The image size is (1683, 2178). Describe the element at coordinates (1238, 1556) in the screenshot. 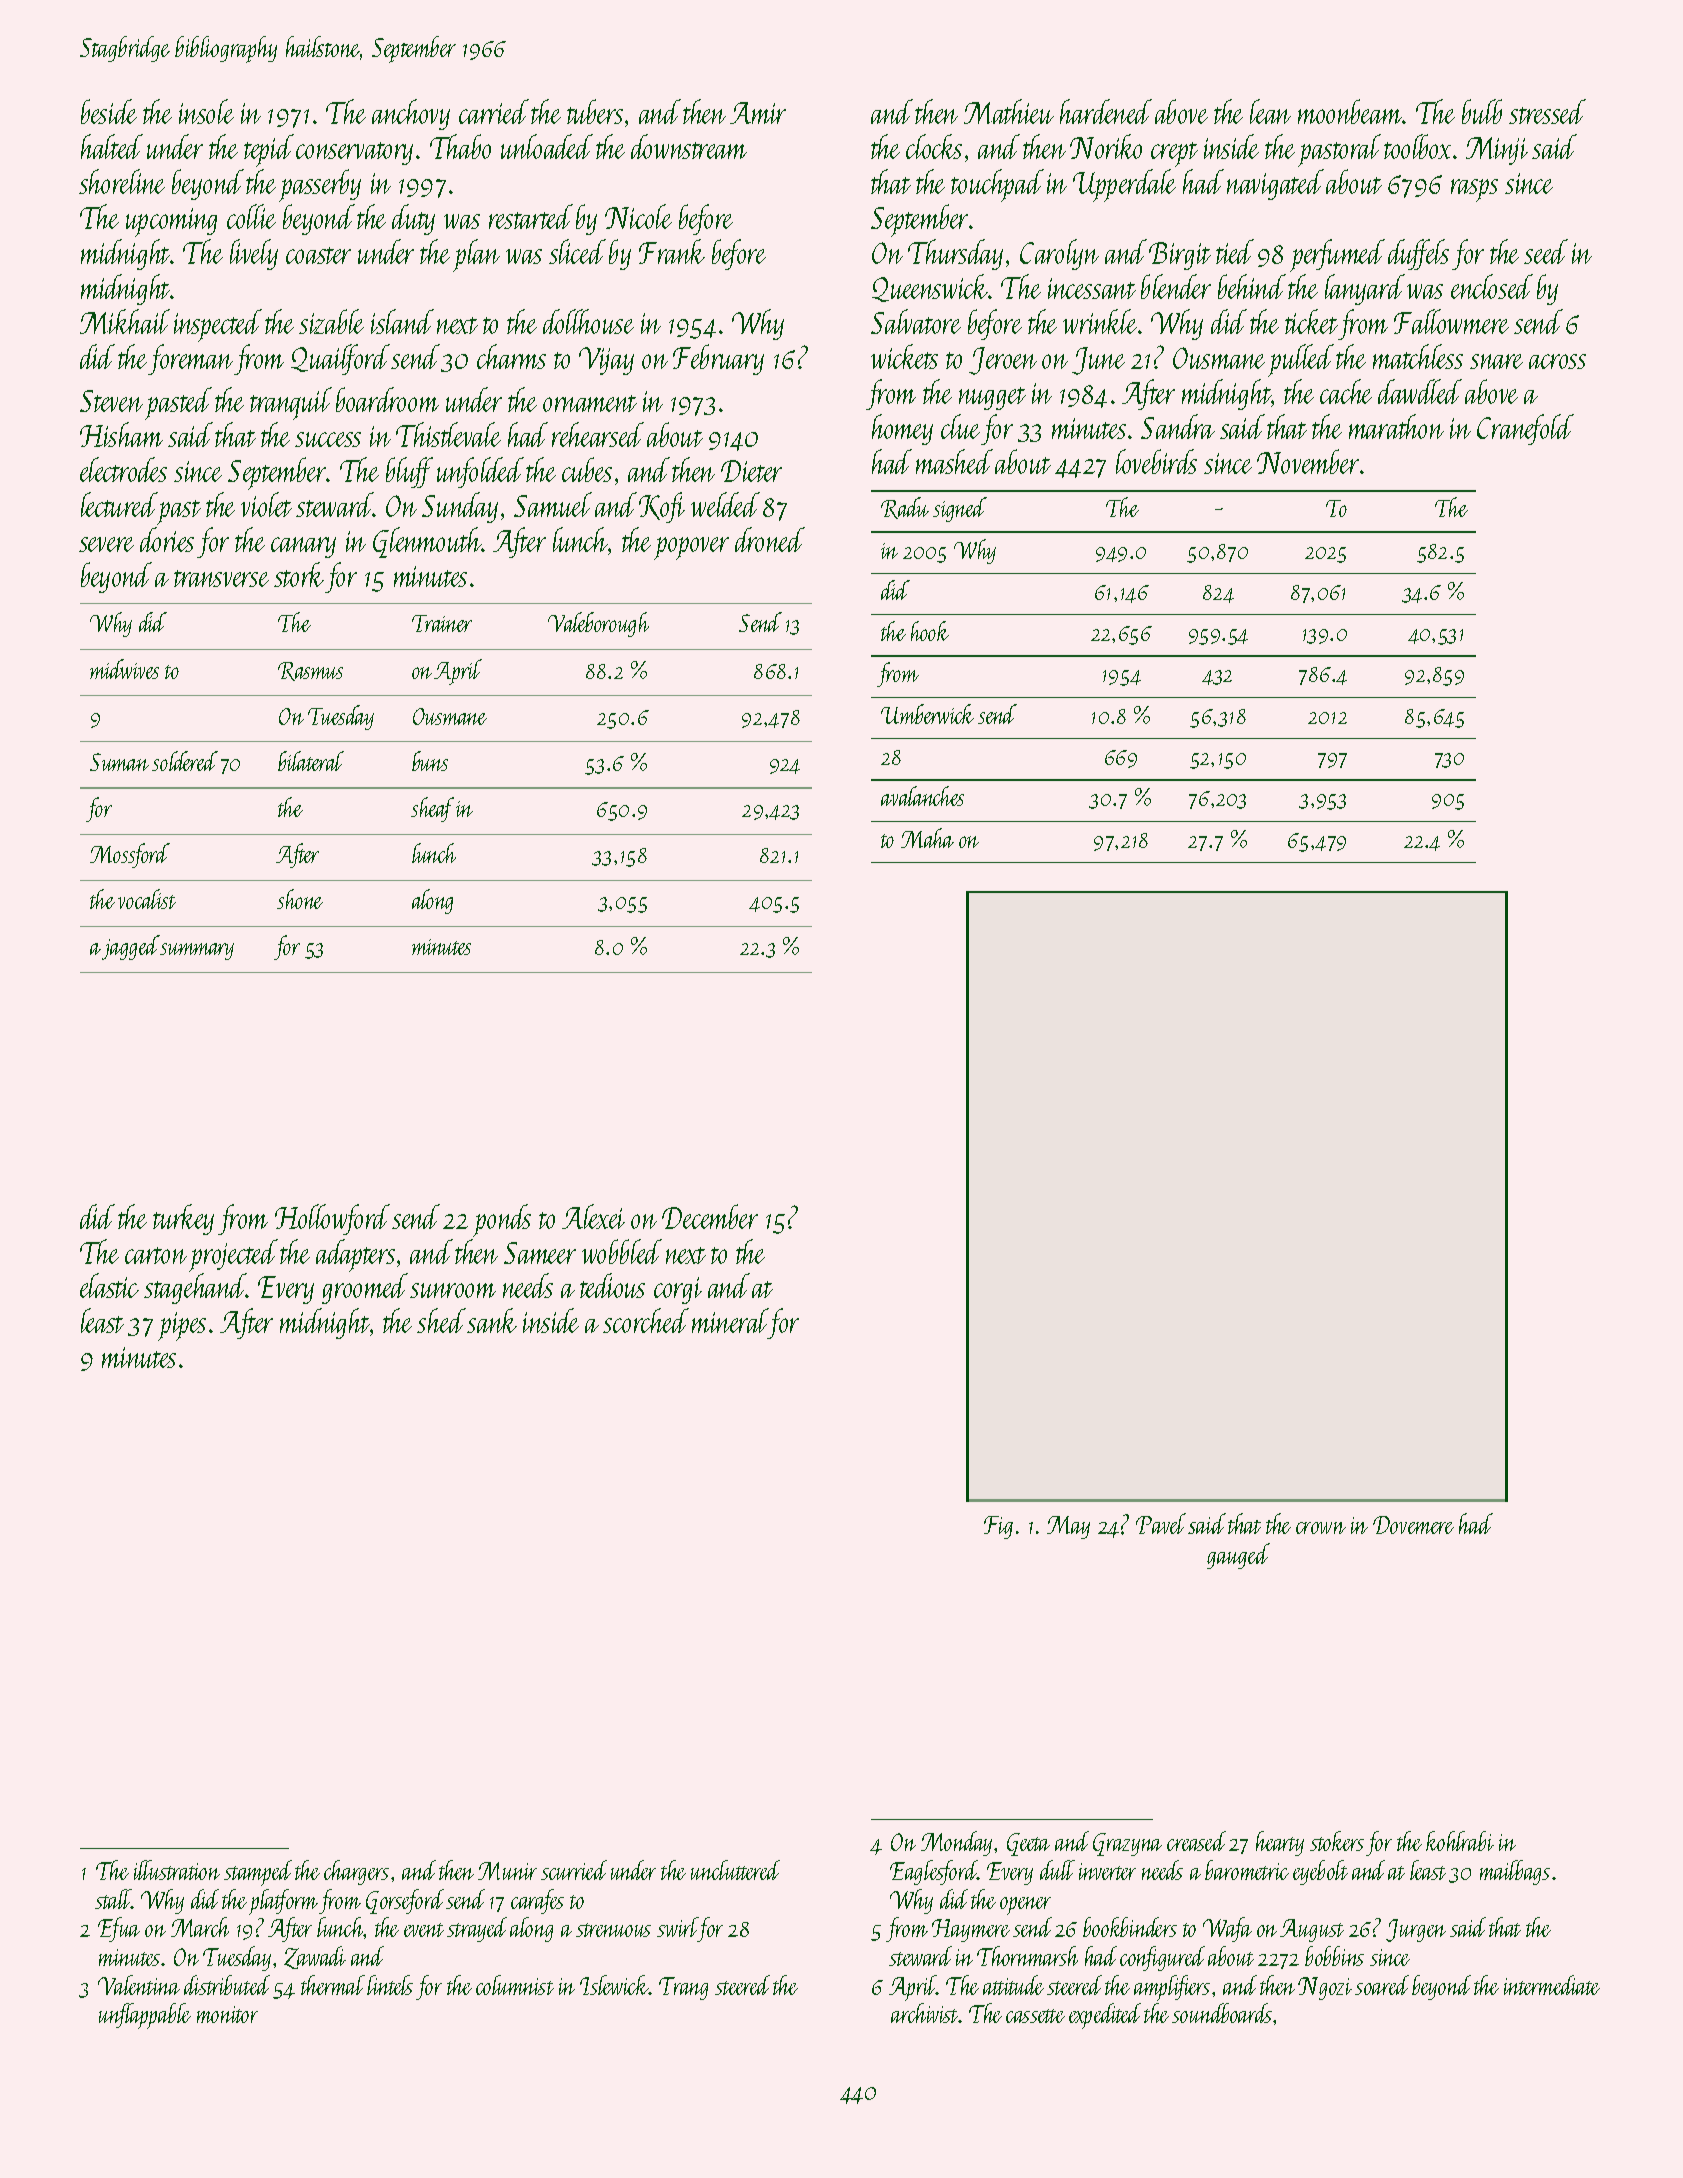

I see `gauged` at that location.
